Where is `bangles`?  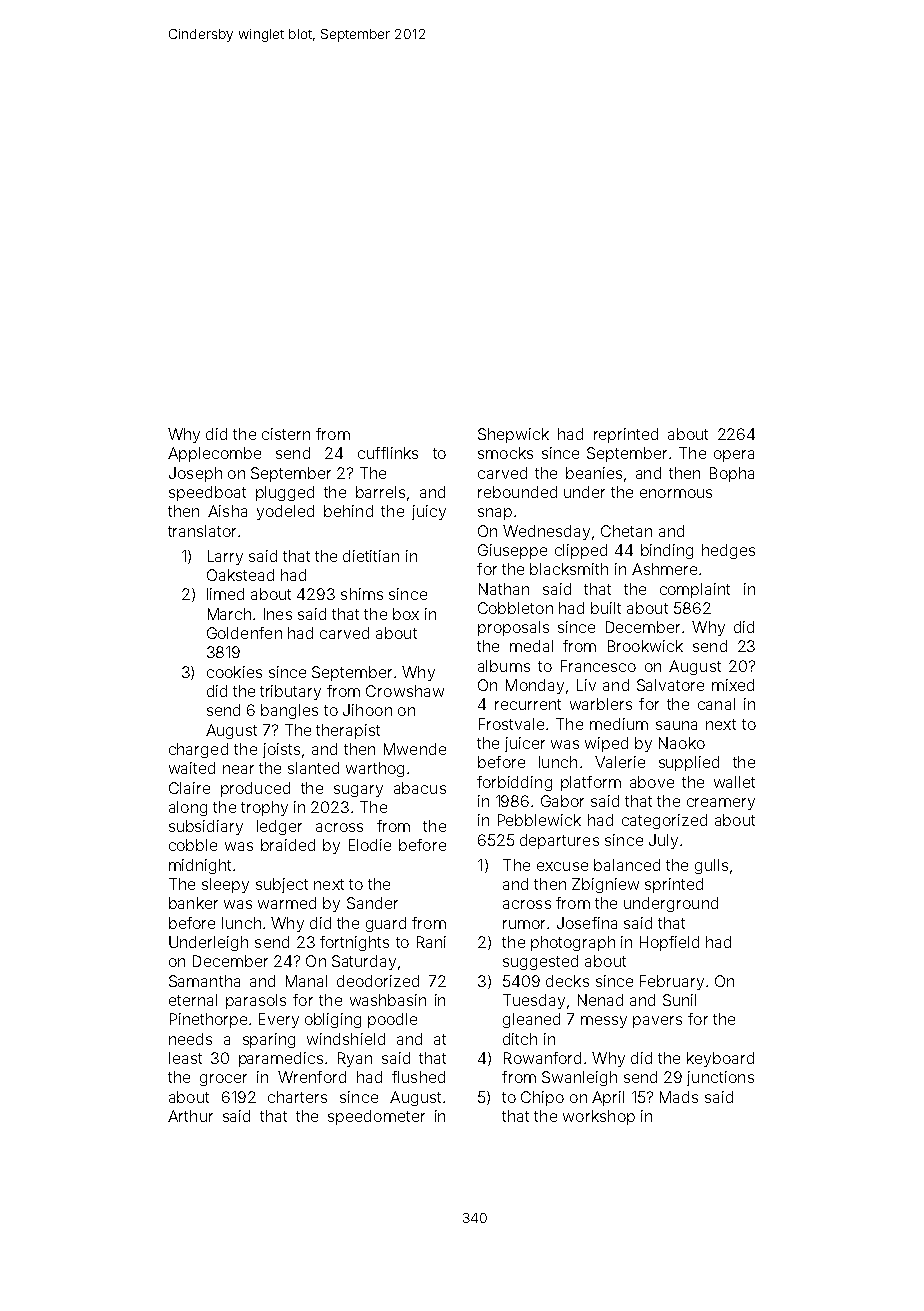 bangles is located at coordinates (289, 711).
